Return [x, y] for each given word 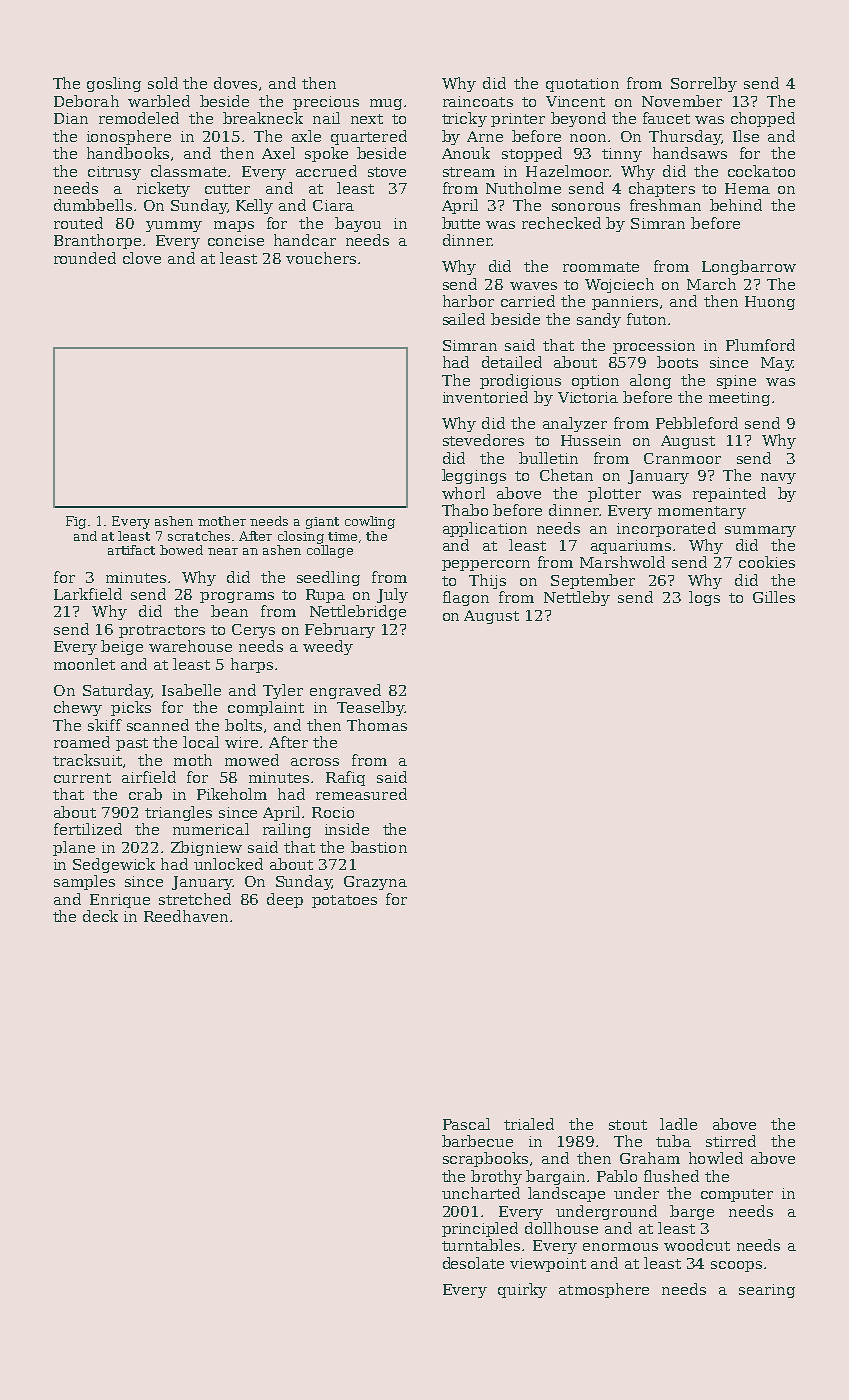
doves [235, 83]
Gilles [774, 597]
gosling [114, 84]
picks [131, 708]
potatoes [344, 901]
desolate [473, 1263]
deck [100, 916]
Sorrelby [704, 84]
